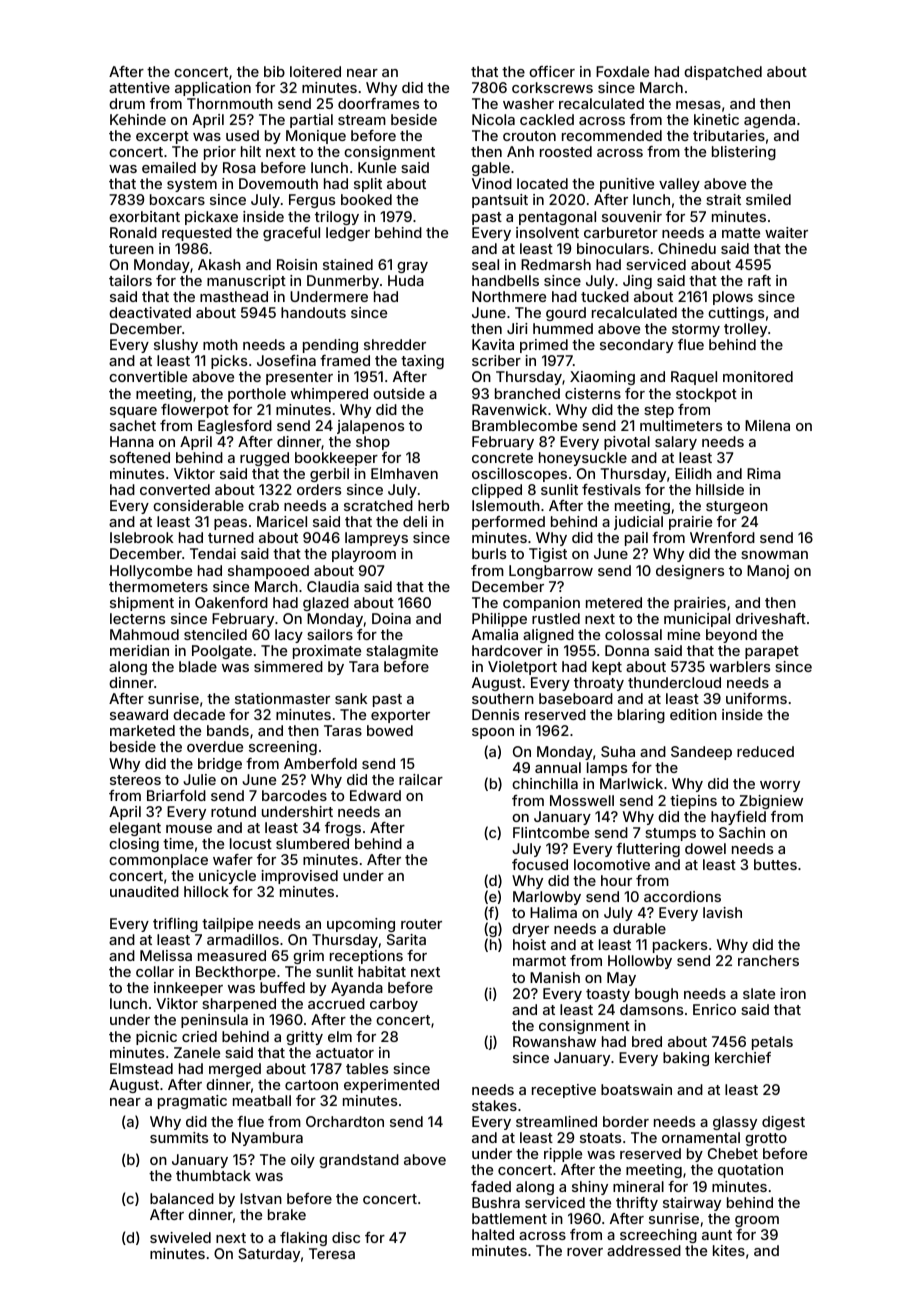  Describe the element at coordinates (783, 1123) in the screenshot. I see `digest` at that location.
